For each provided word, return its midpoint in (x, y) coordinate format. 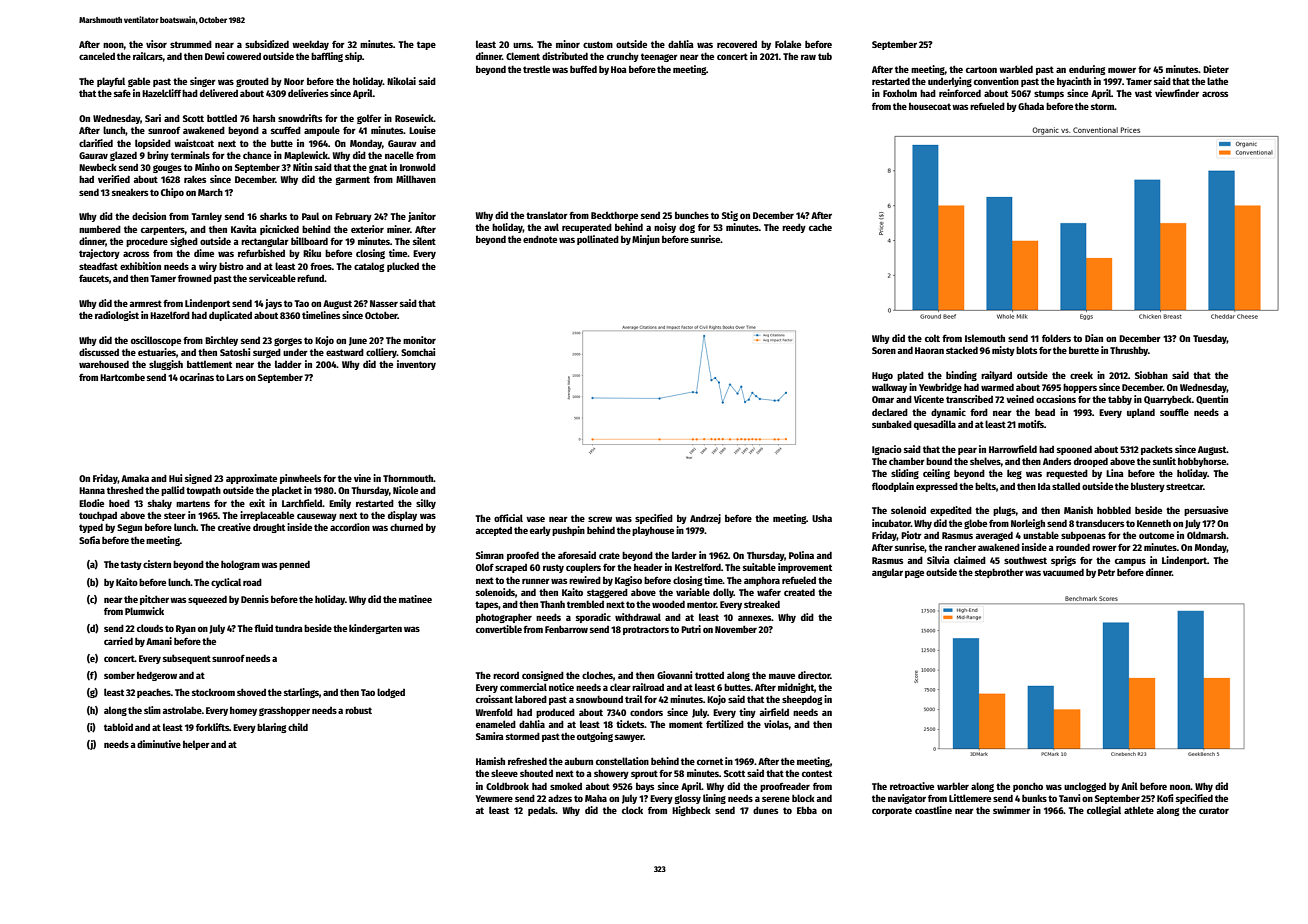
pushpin (568, 531)
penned (294, 565)
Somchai (418, 352)
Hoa (619, 69)
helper (196, 745)
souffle (1174, 412)
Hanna (92, 490)
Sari (153, 118)
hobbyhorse (1202, 462)
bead (1045, 412)
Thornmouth (408, 478)
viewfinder (1177, 93)
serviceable (272, 278)
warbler (953, 786)
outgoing (595, 737)
